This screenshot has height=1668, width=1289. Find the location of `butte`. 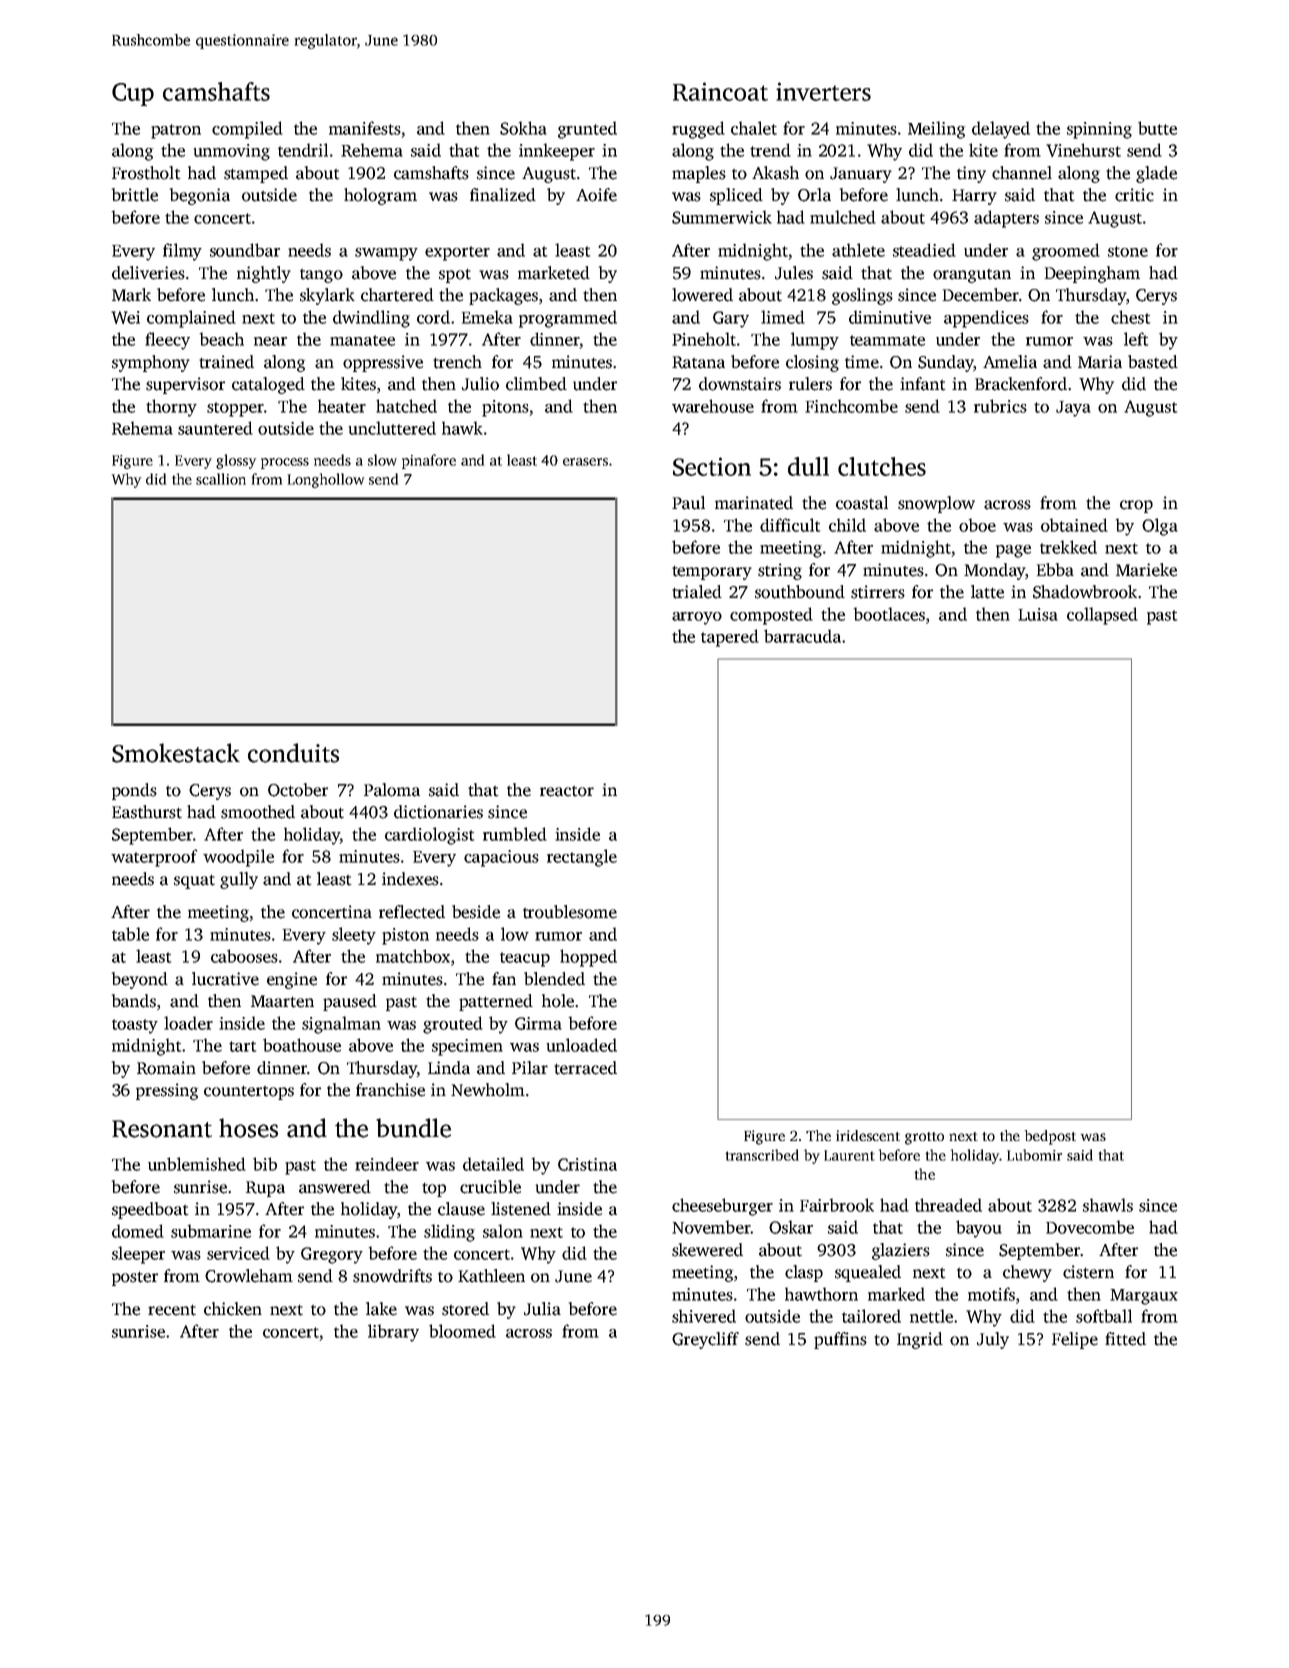

butte is located at coordinates (1157, 128).
